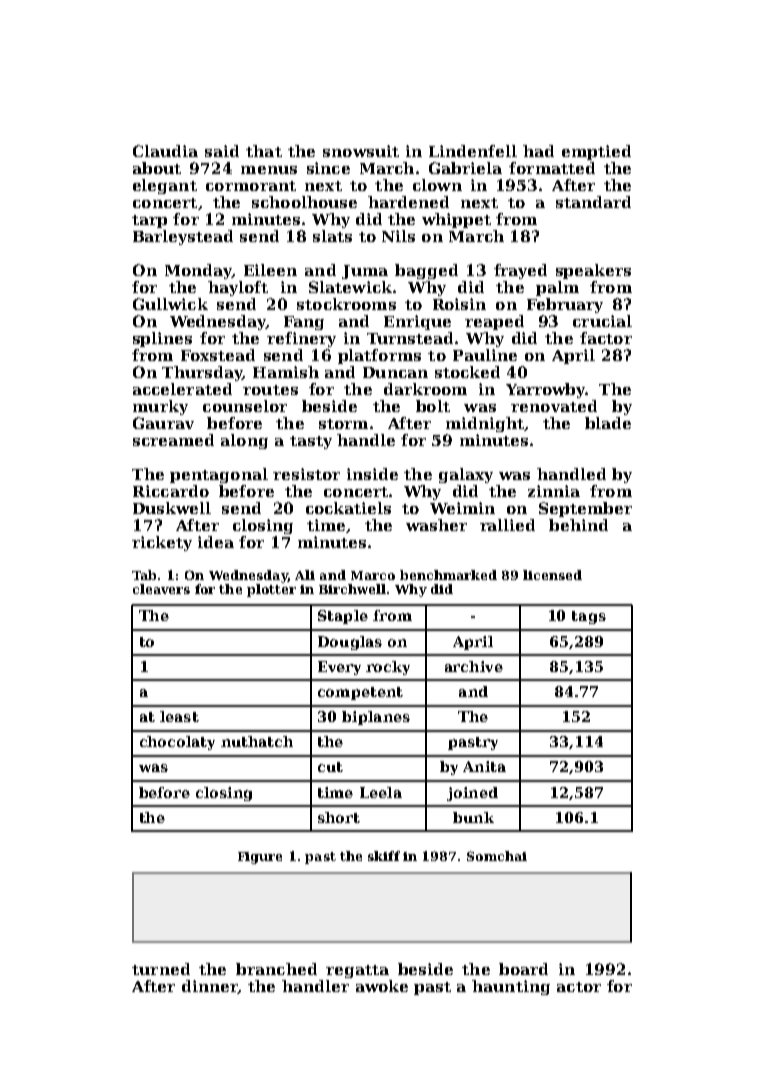 The width and height of the document is (764, 1084). I want to click on frayed, so click(520, 271).
